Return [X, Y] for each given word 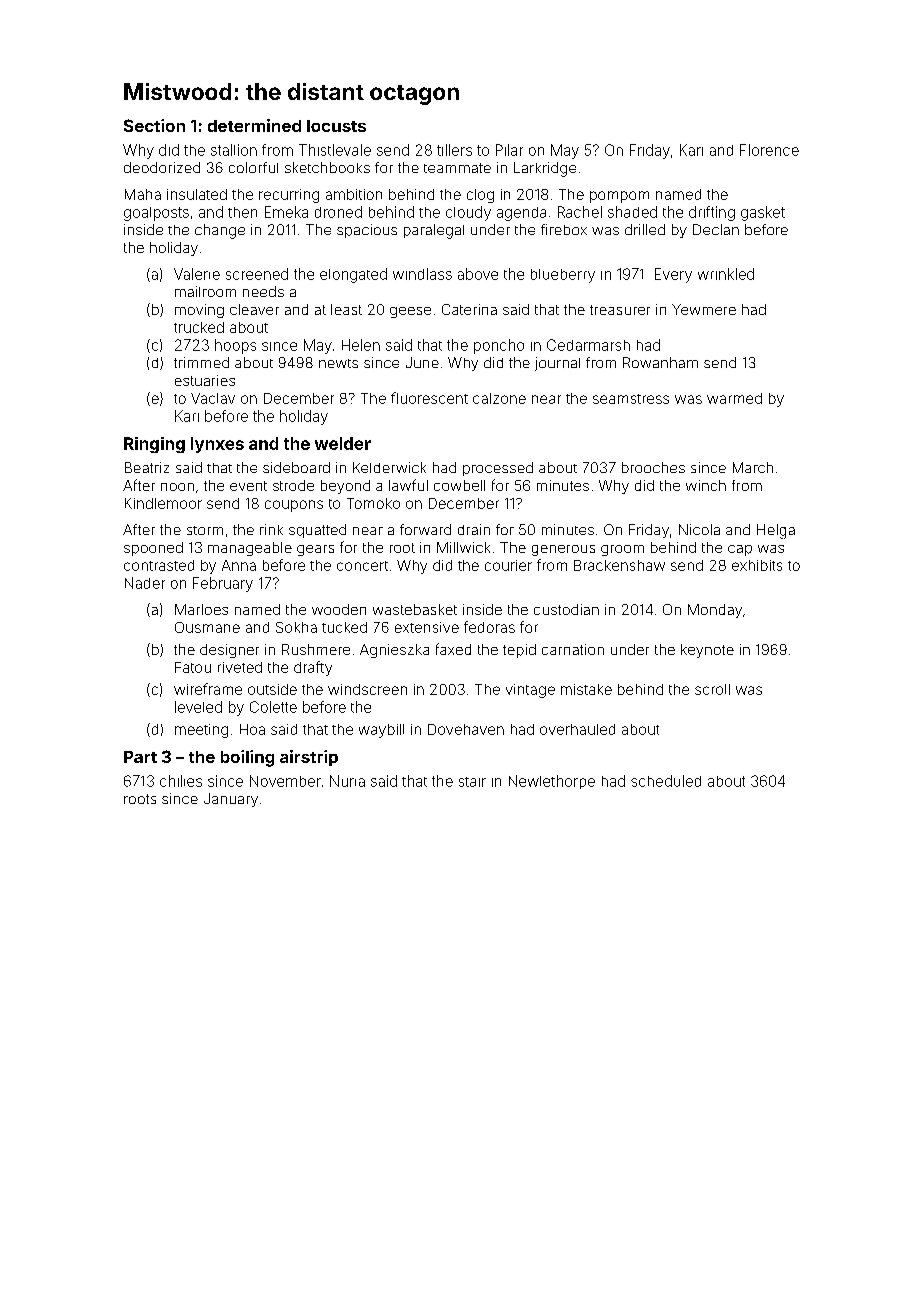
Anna [239, 565]
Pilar [509, 150]
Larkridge [545, 169]
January [231, 800]
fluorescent [429, 398]
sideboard [296, 467]
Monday [715, 611]
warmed [734, 398]
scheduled [666, 781]
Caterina [469, 309]
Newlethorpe [552, 782]
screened [257, 274]
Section [154, 125]
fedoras [489, 627]
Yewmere [704, 309]
